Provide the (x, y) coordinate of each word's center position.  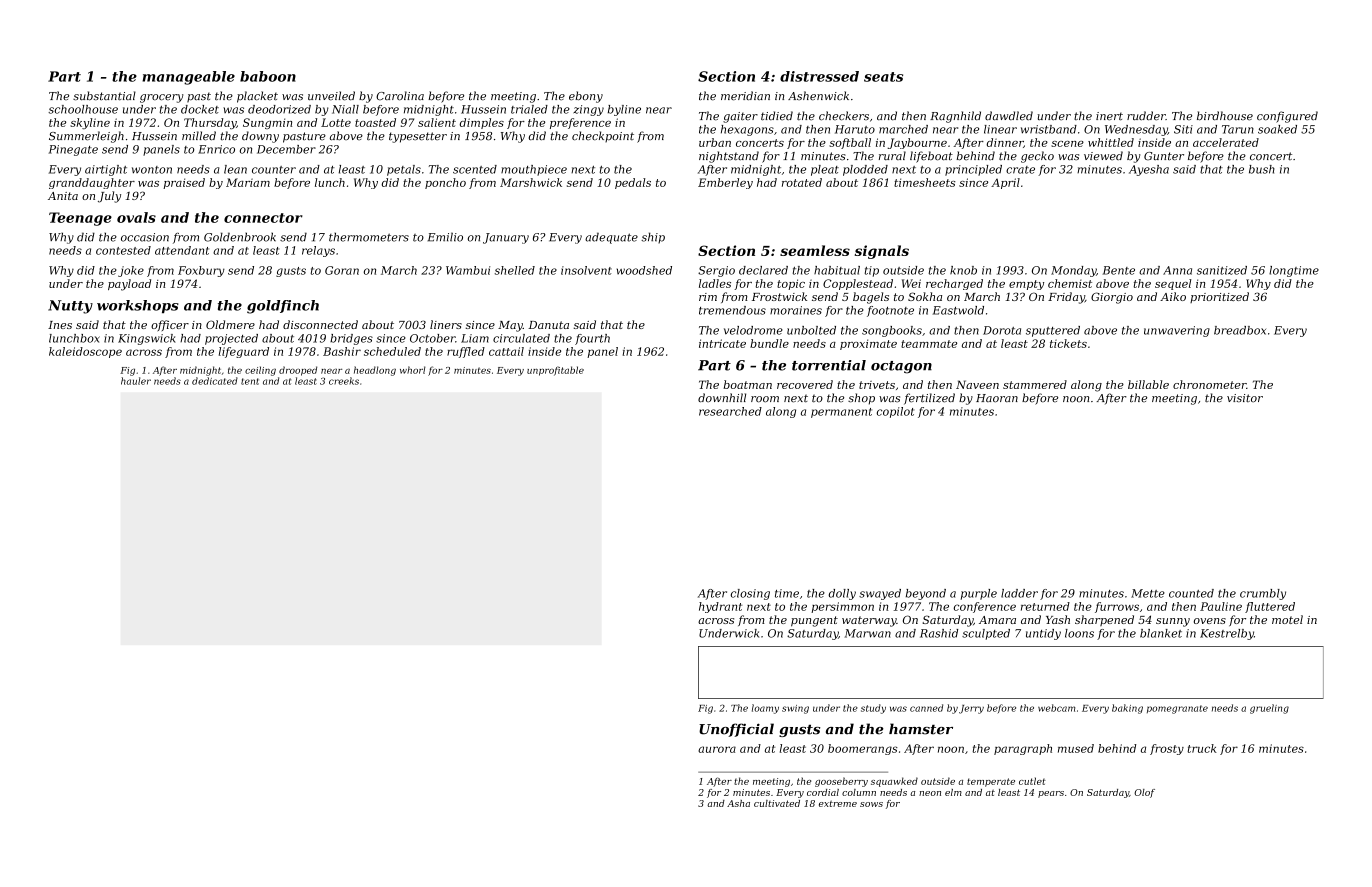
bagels (871, 298)
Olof (1144, 793)
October (432, 338)
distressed (819, 76)
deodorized (279, 109)
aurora (717, 749)
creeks (344, 381)
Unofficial (736, 730)
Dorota (1002, 330)
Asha (738, 803)
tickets (1068, 343)
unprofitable (555, 371)
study (873, 709)
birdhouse (1225, 116)
